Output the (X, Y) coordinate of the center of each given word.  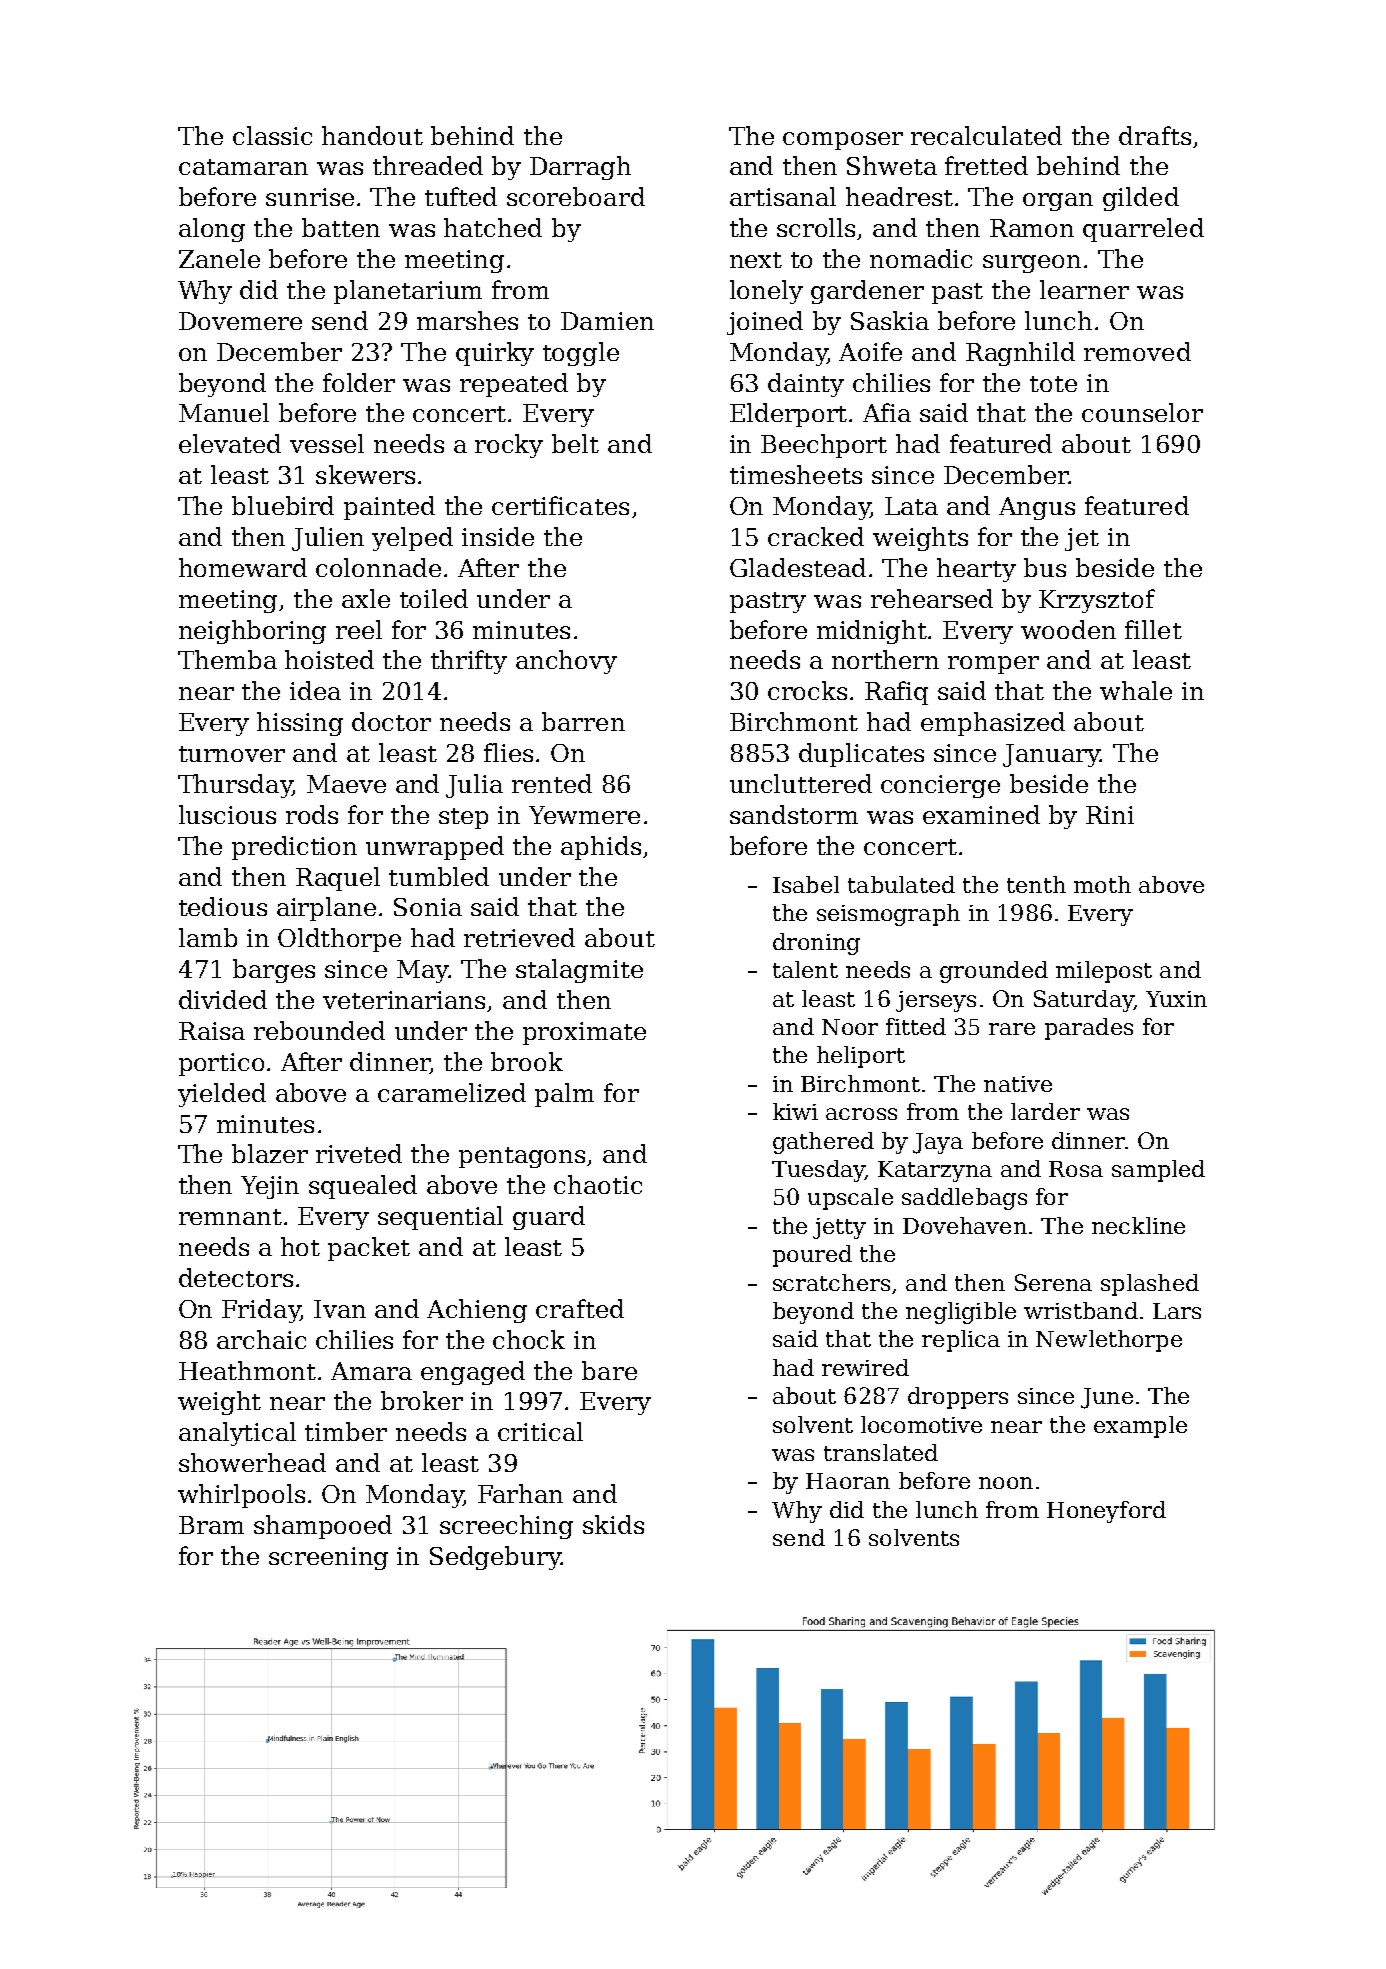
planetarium (408, 292)
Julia (474, 786)
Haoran (848, 1481)
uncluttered (801, 783)
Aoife (870, 351)
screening (328, 1558)
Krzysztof (1097, 601)
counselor (1142, 412)
